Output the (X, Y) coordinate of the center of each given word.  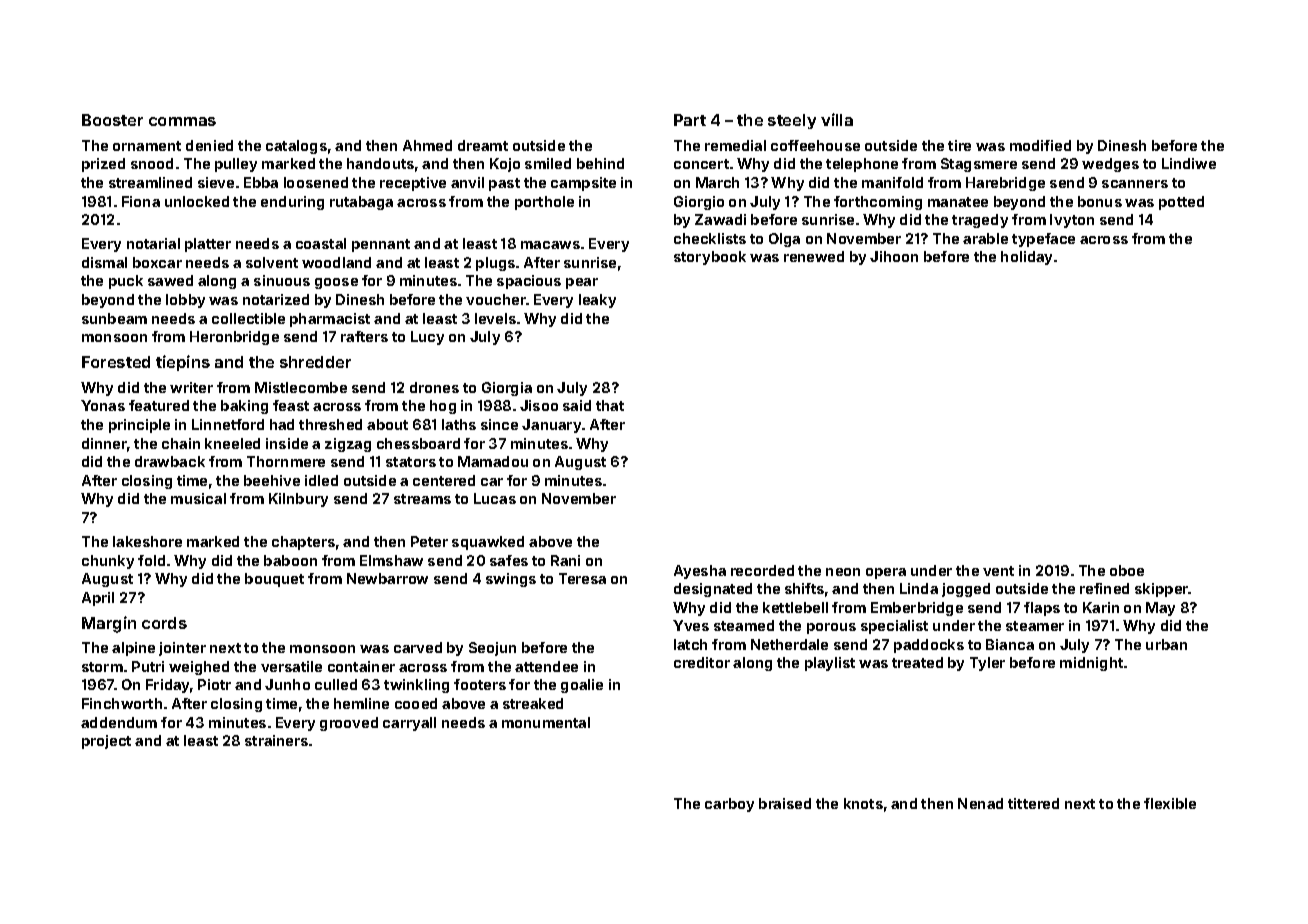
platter (208, 245)
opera (886, 573)
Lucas (495, 498)
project (106, 742)
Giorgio (699, 203)
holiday (1026, 258)
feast (291, 405)
